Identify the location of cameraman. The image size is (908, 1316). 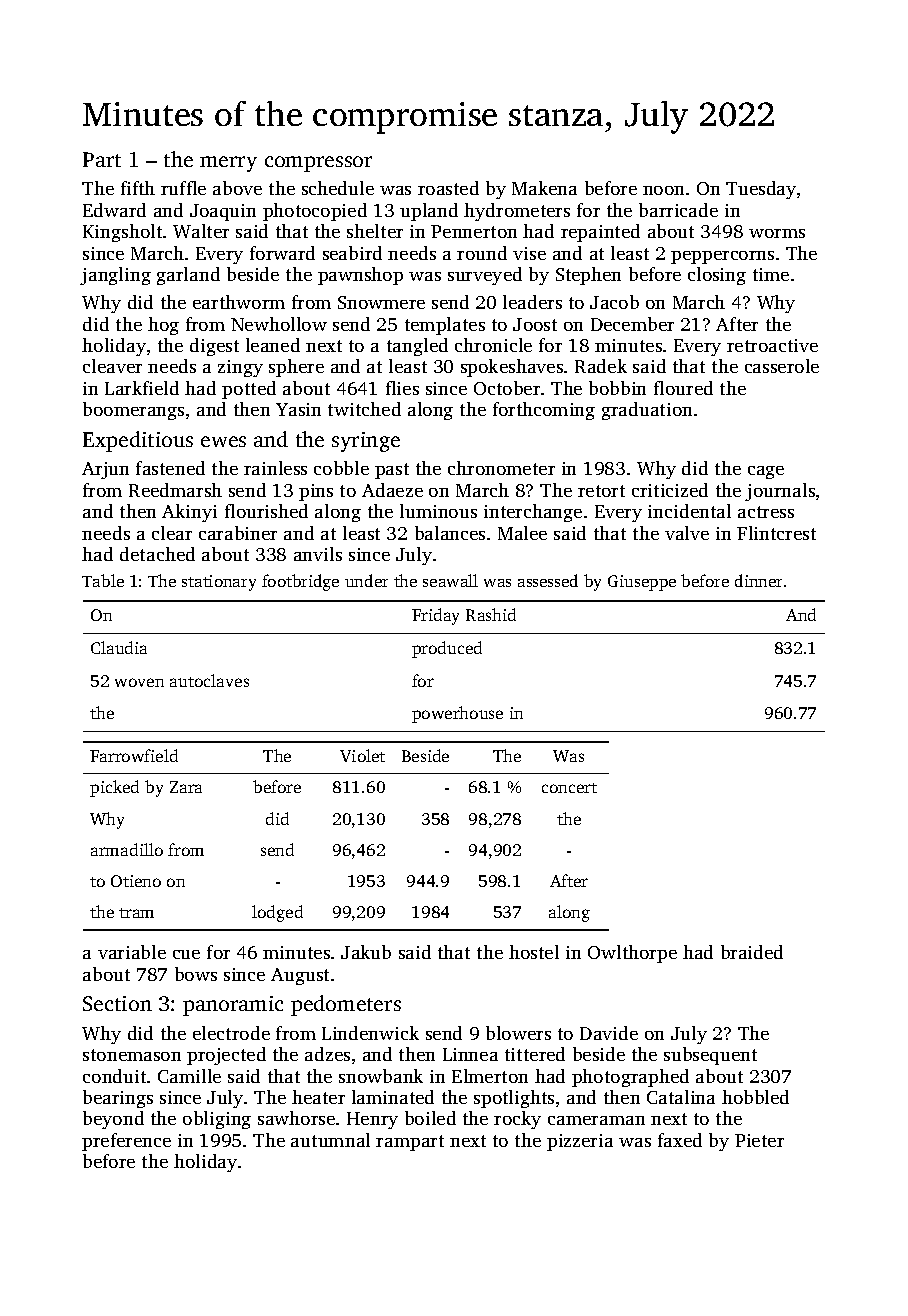
(596, 1120).
